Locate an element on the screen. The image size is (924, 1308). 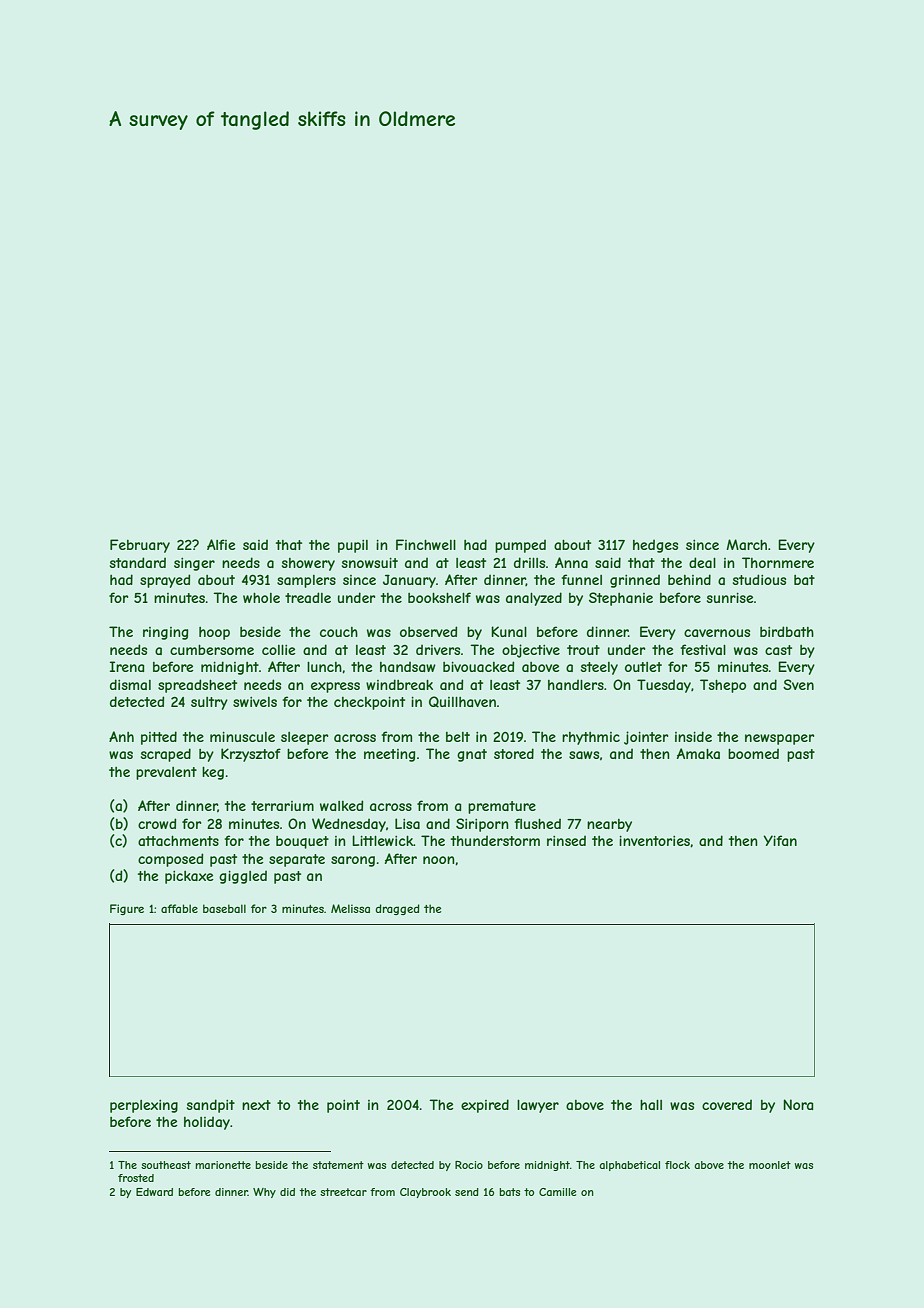
Camille is located at coordinates (557, 1192).
